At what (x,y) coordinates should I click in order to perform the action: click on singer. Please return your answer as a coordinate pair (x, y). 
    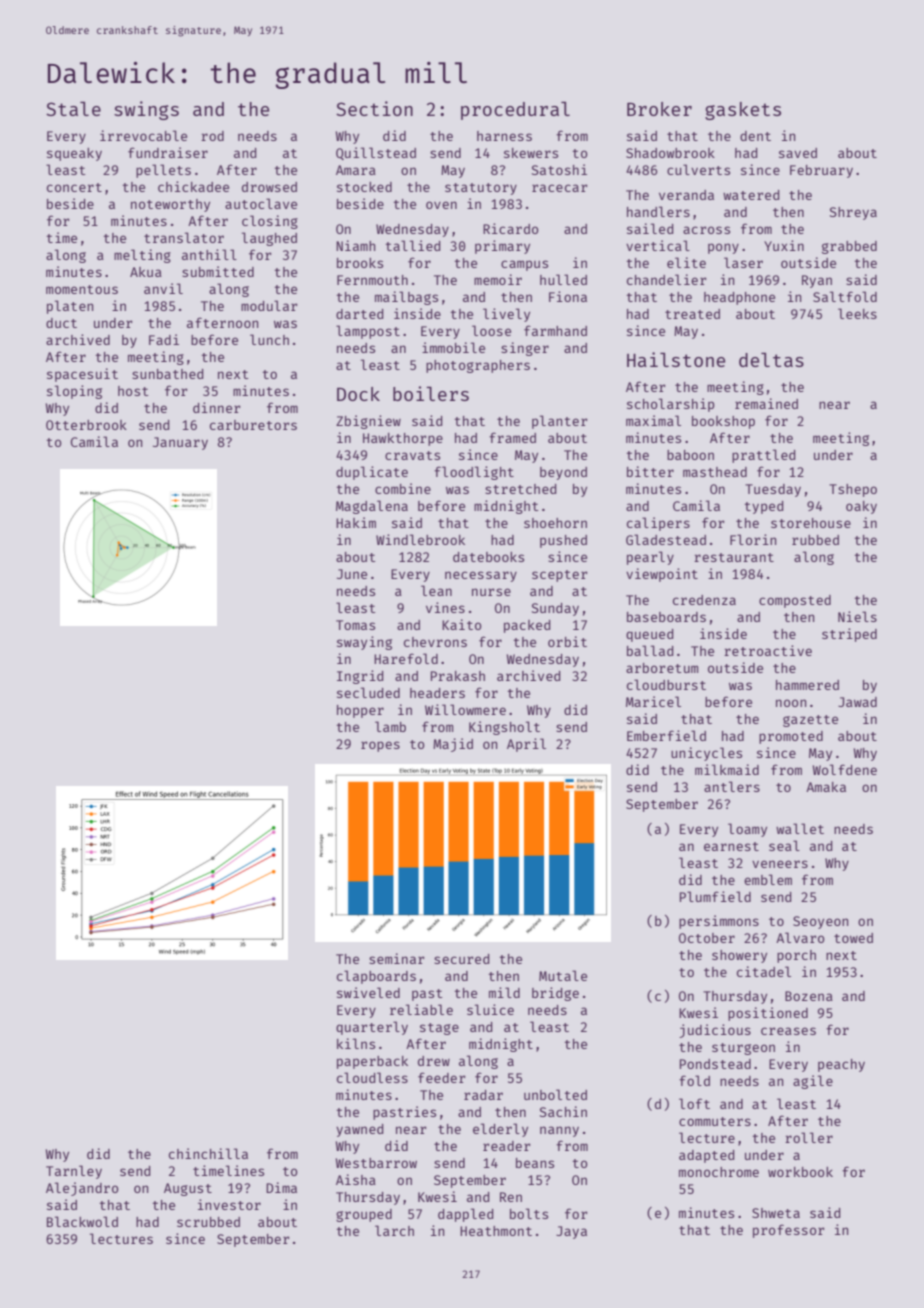
    Looking at the image, I should click on (525, 349).
